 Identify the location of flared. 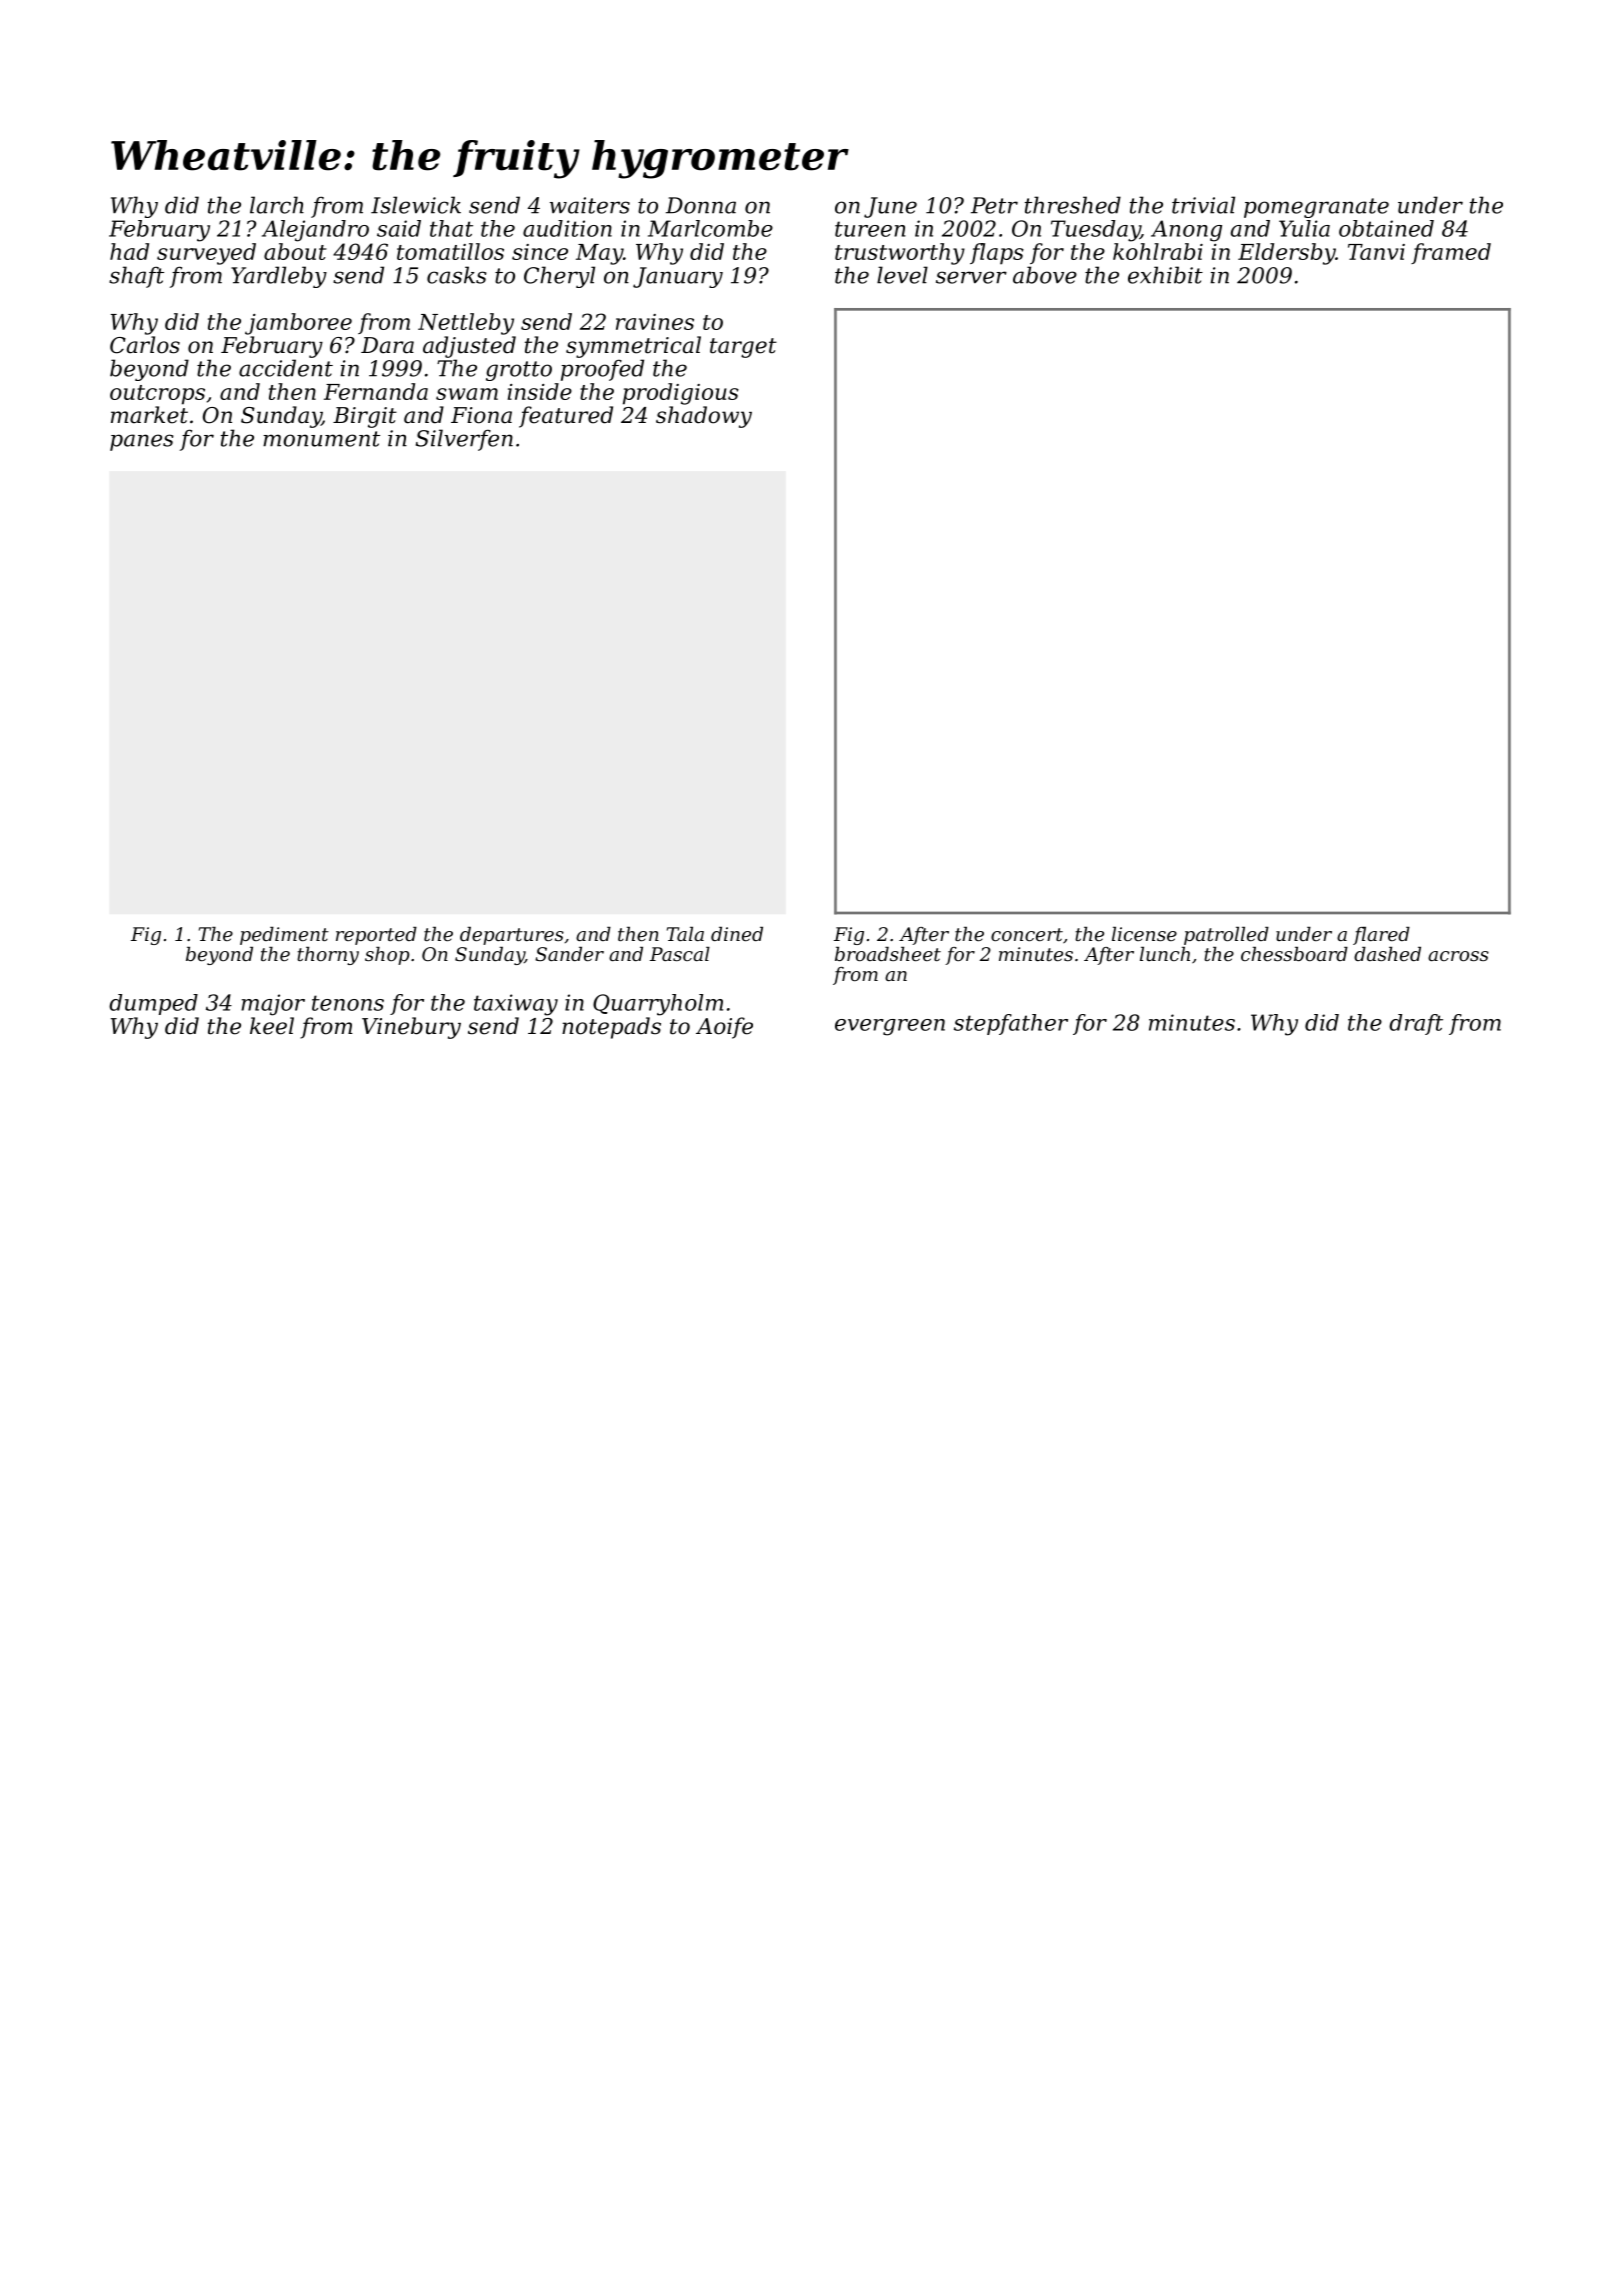
(1381, 936).
